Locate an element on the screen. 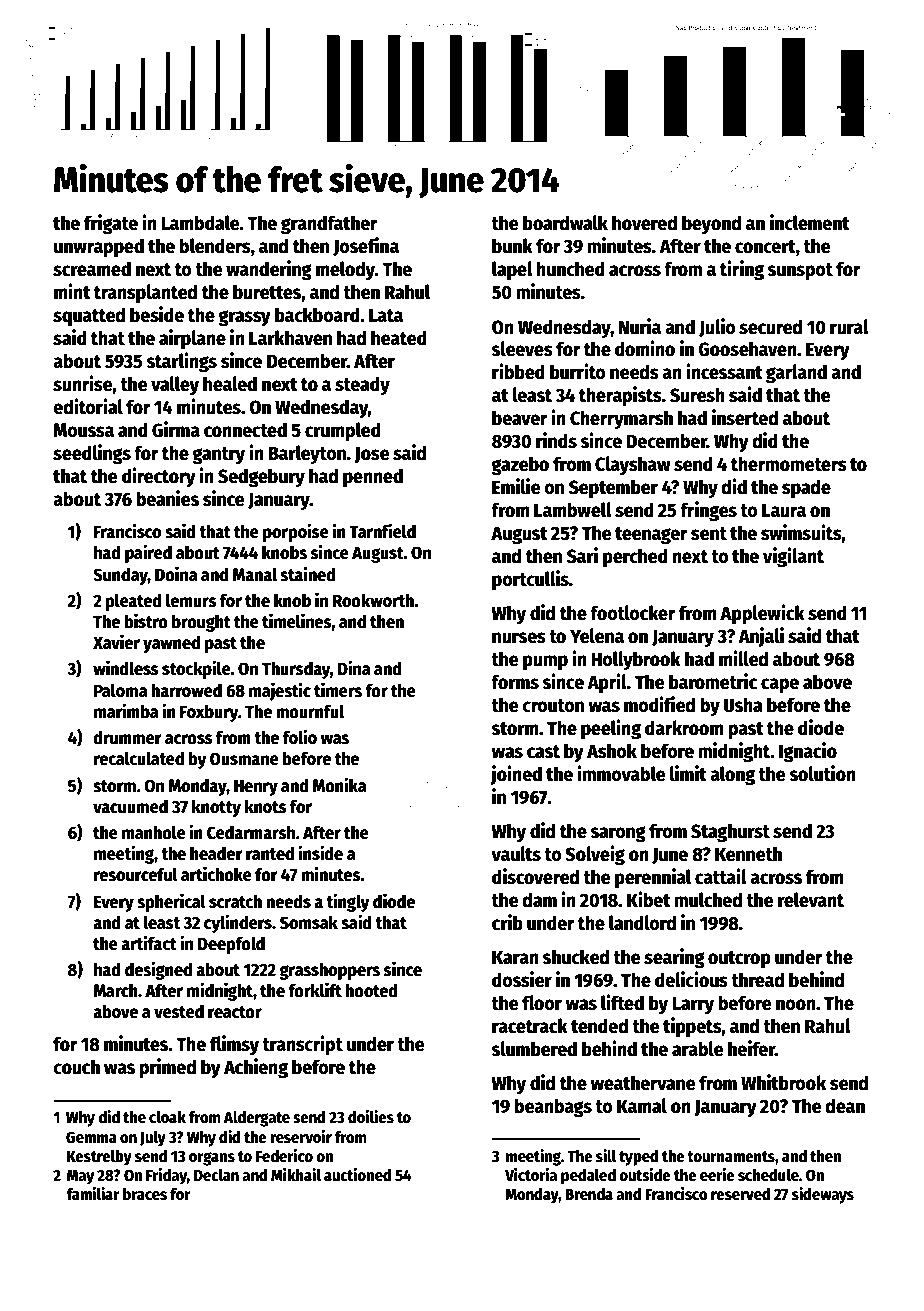 The width and height of the screenshot is (924, 1311). Whitbrook is located at coordinates (783, 1082).
